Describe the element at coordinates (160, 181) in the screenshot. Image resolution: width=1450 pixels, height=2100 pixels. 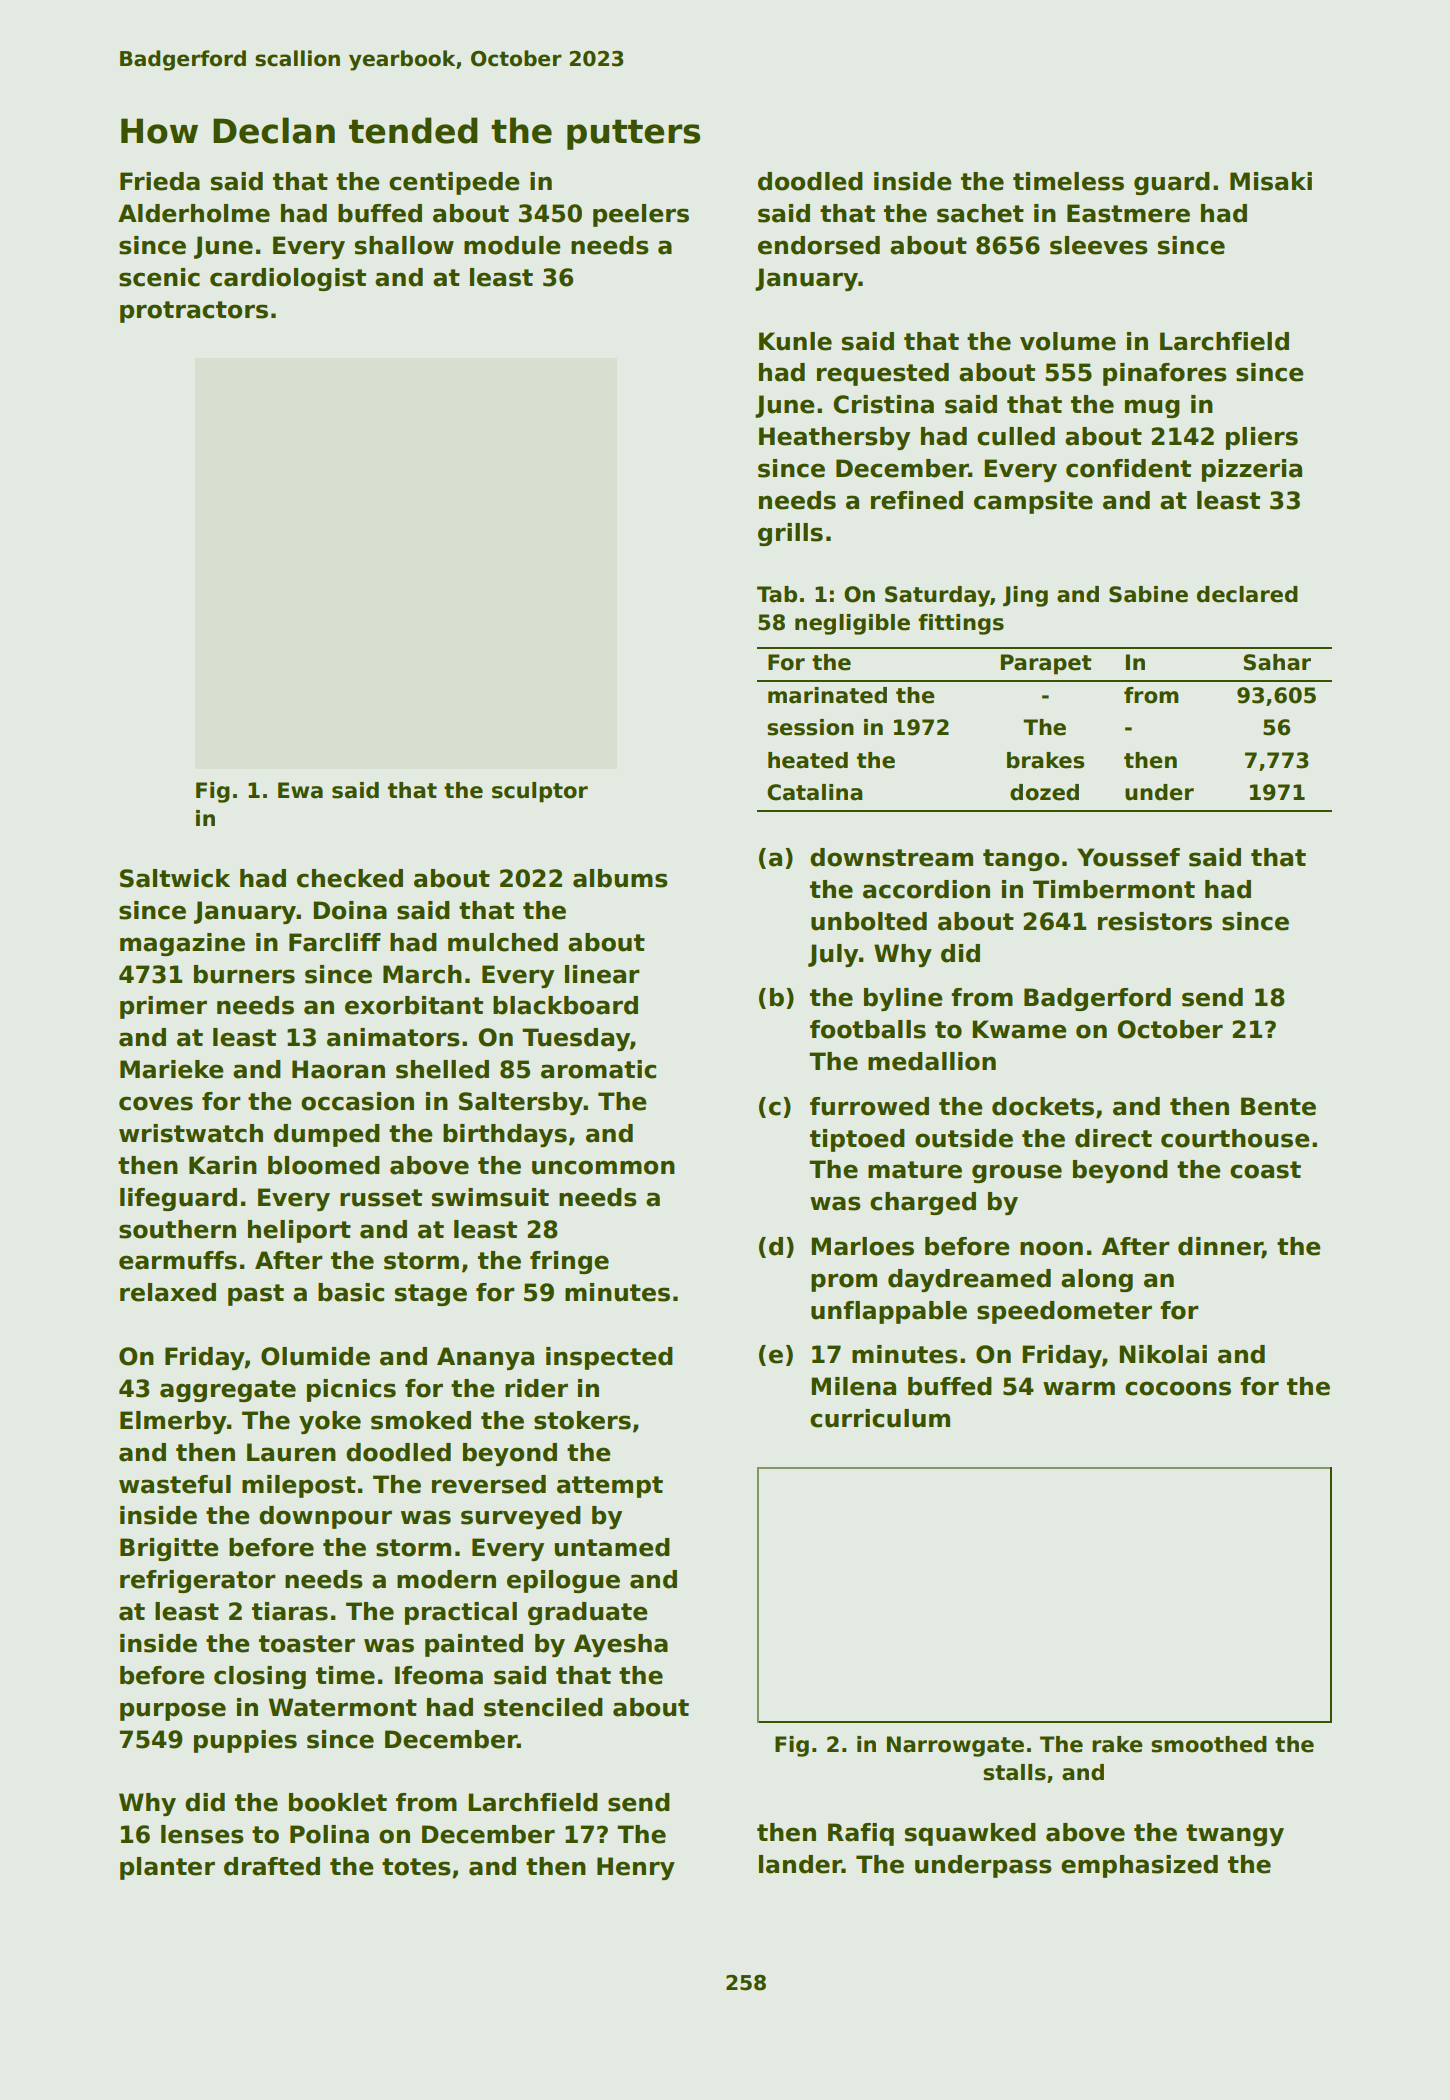
I see `Frieda` at that location.
